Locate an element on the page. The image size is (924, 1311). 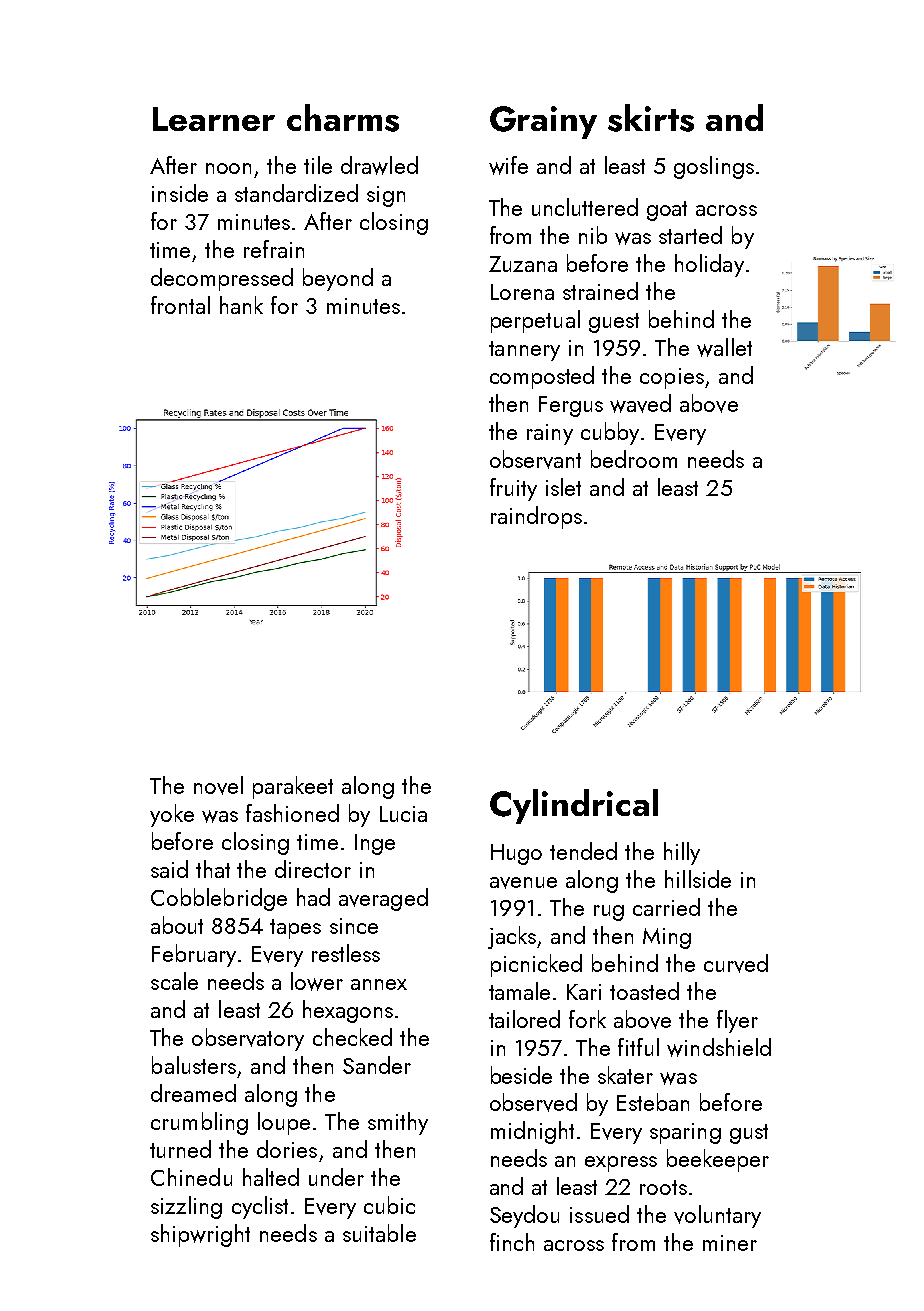
tailored is located at coordinates (524, 1019).
